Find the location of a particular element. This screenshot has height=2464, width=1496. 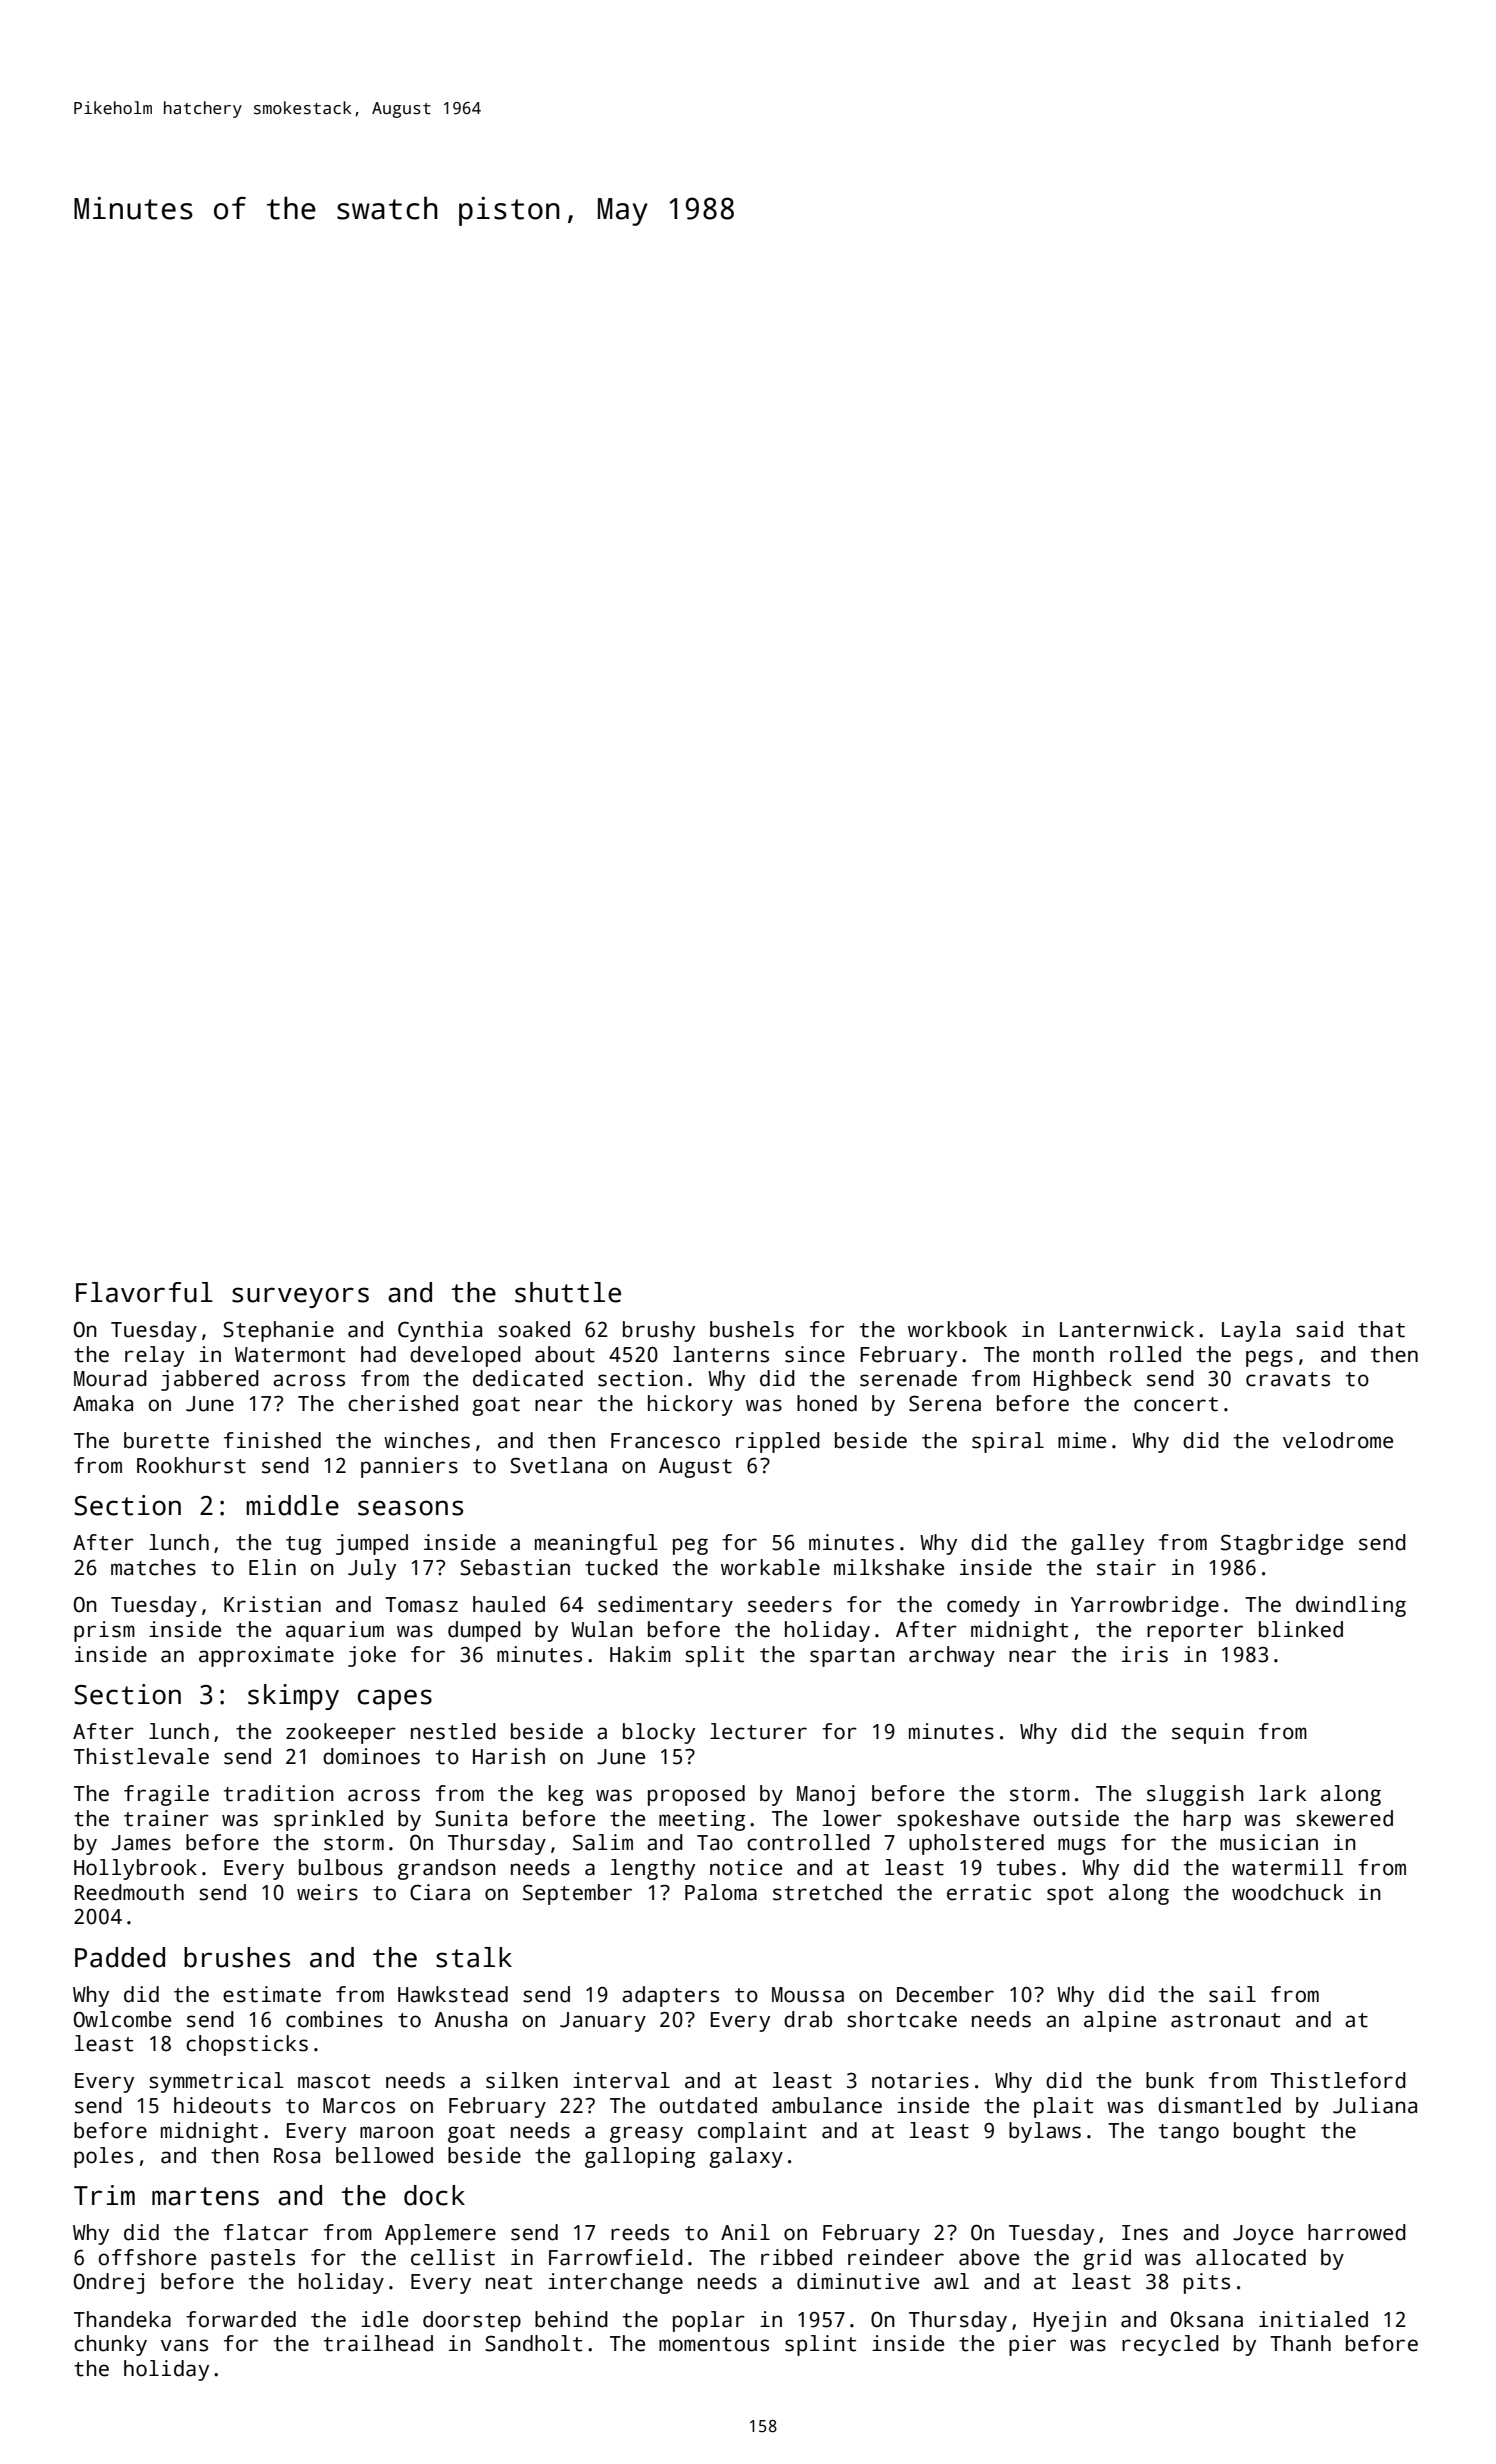

trailhead is located at coordinates (378, 2343).
